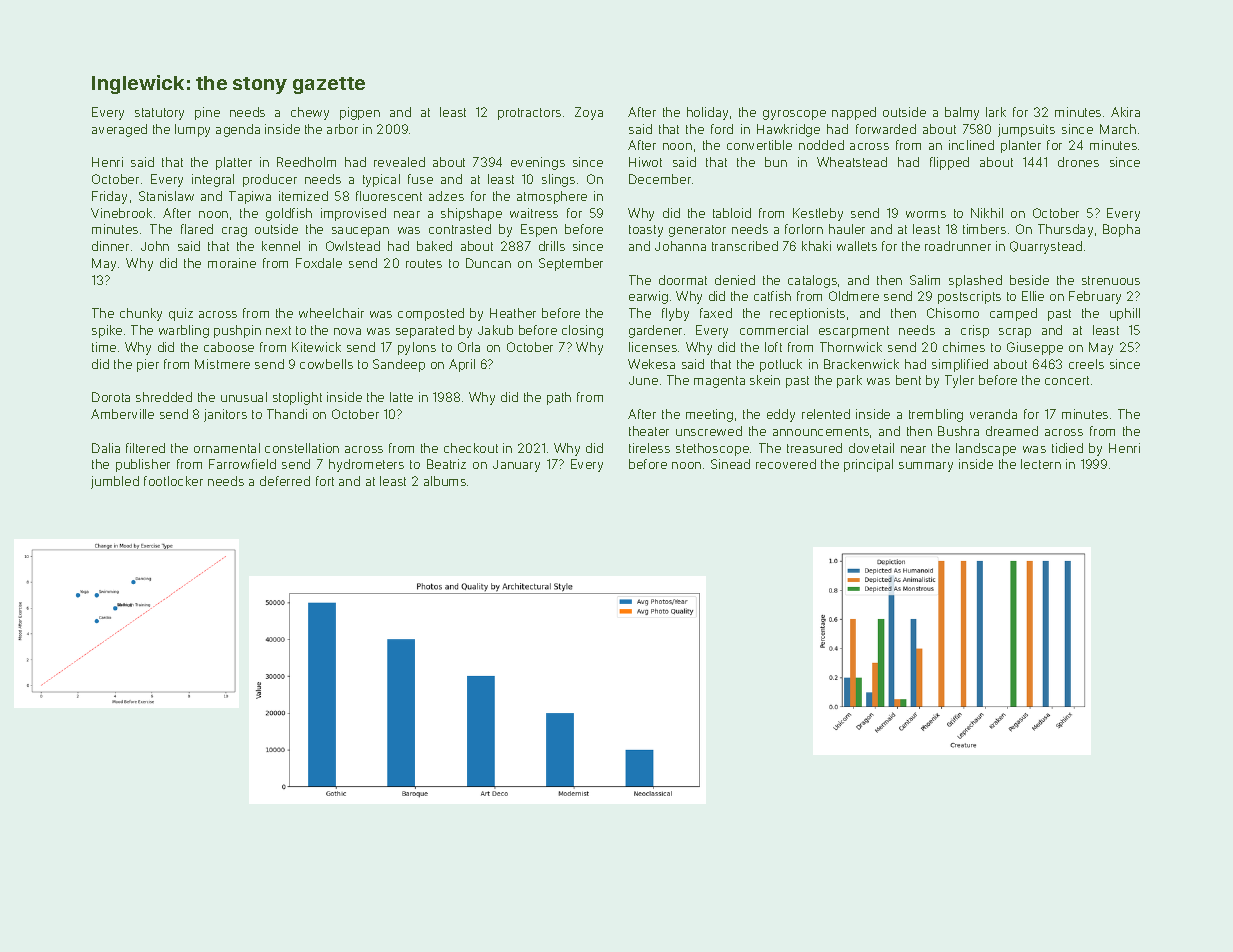  I want to click on doormat, so click(683, 280).
